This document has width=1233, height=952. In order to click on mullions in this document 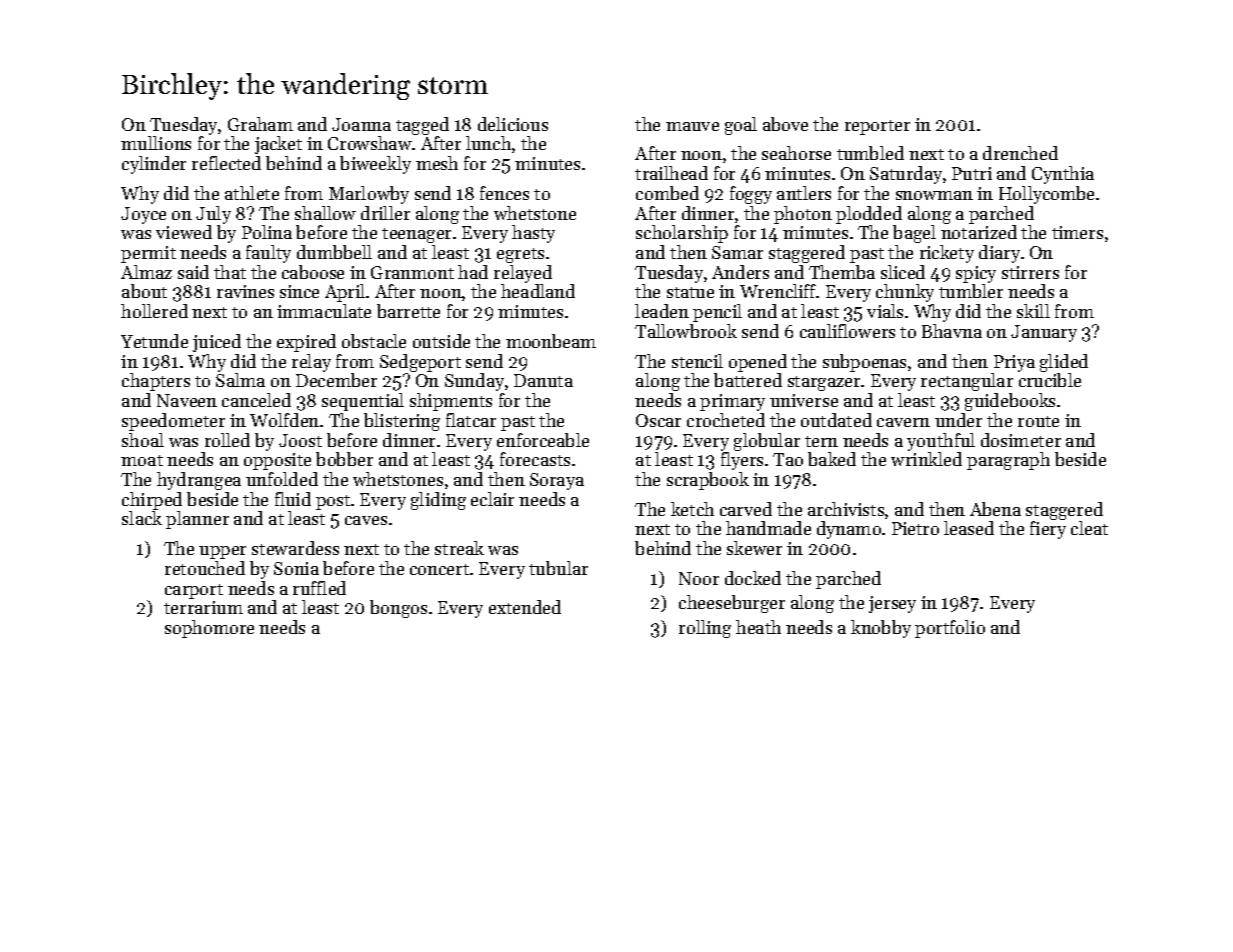, I will do `click(156, 143)`.
